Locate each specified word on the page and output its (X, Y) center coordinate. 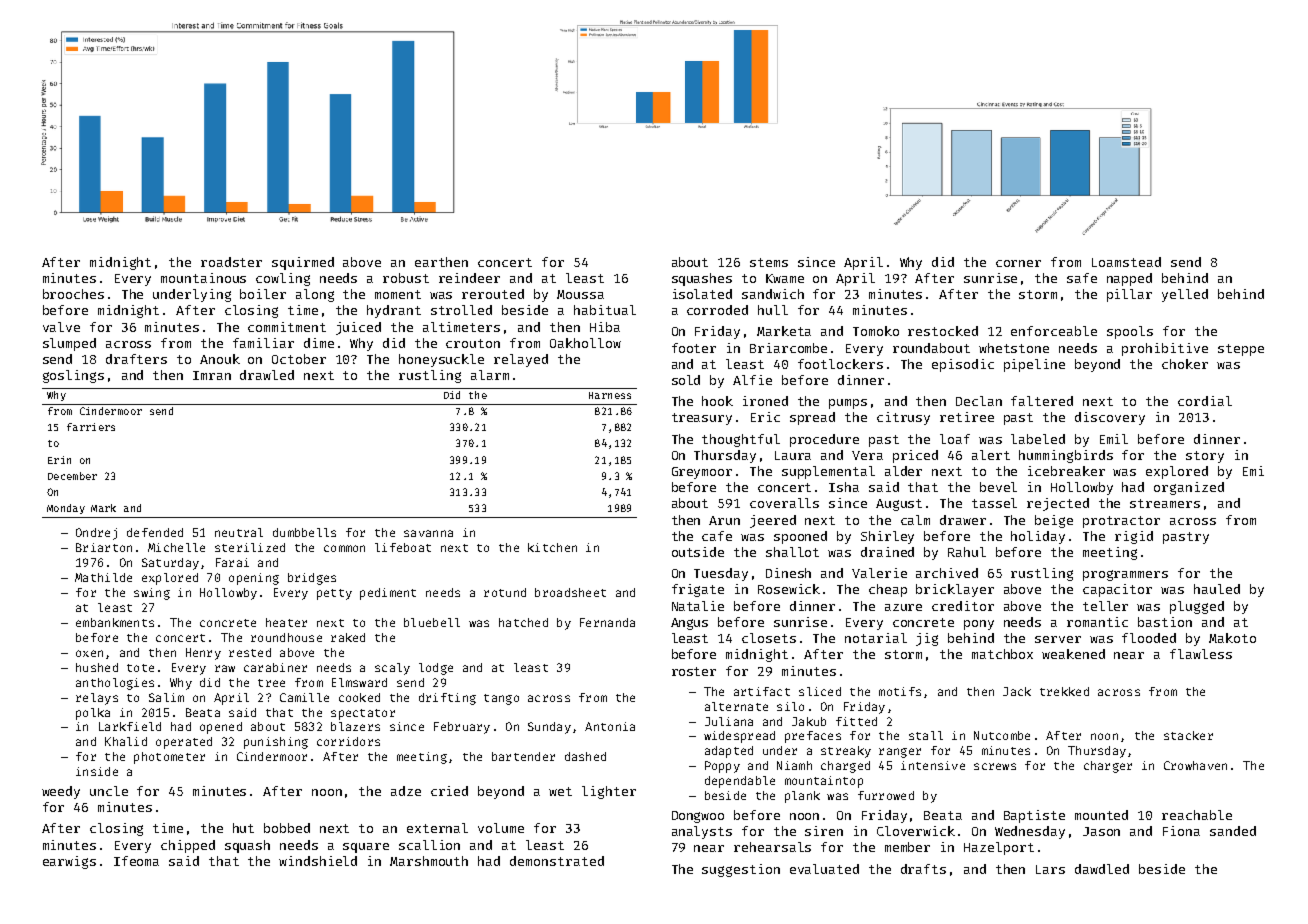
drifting (447, 699)
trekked (1064, 691)
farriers (91, 427)
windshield (318, 861)
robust (406, 278)
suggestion (741, 870)
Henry (203, 654)
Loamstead (1126, 262)
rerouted (493, 294)
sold (686, 380)
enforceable (1054, 331)
